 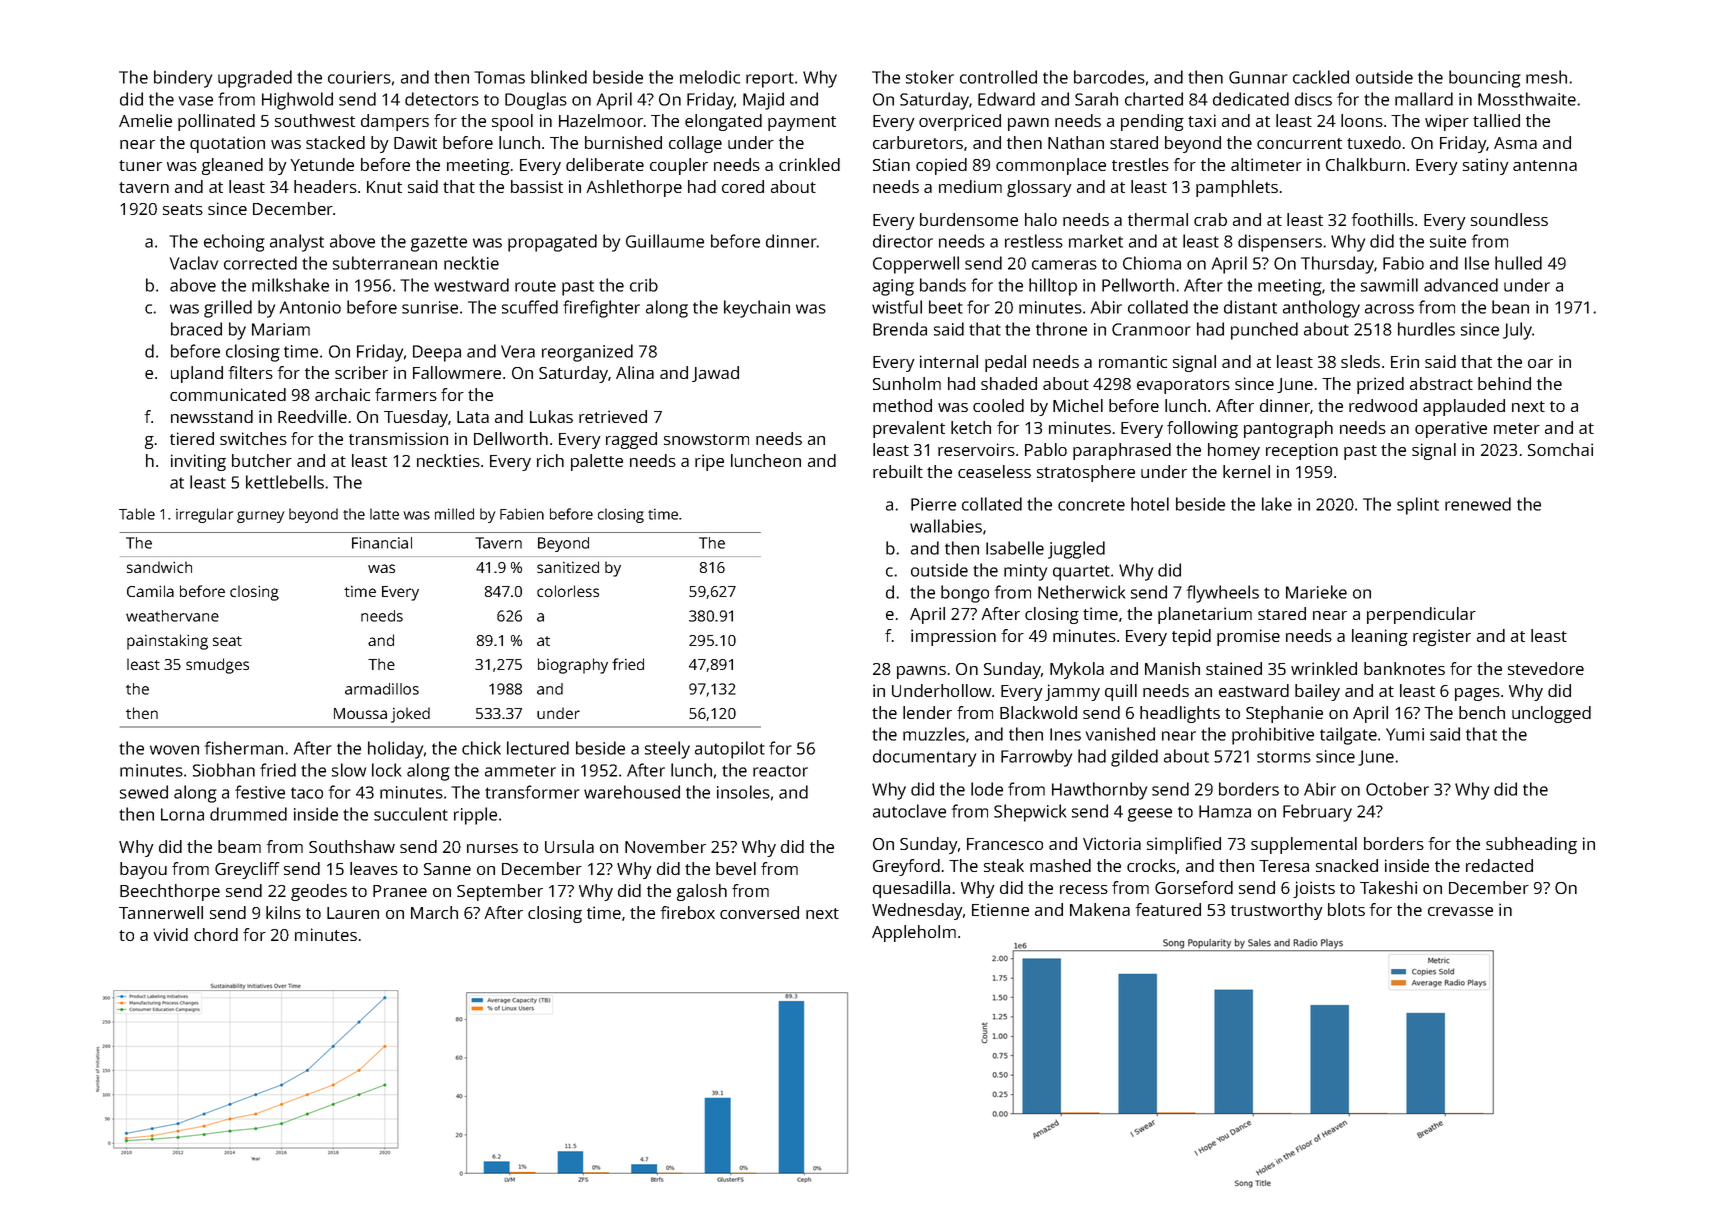 I want to click on concrete, so click(x=1091, y=505).
